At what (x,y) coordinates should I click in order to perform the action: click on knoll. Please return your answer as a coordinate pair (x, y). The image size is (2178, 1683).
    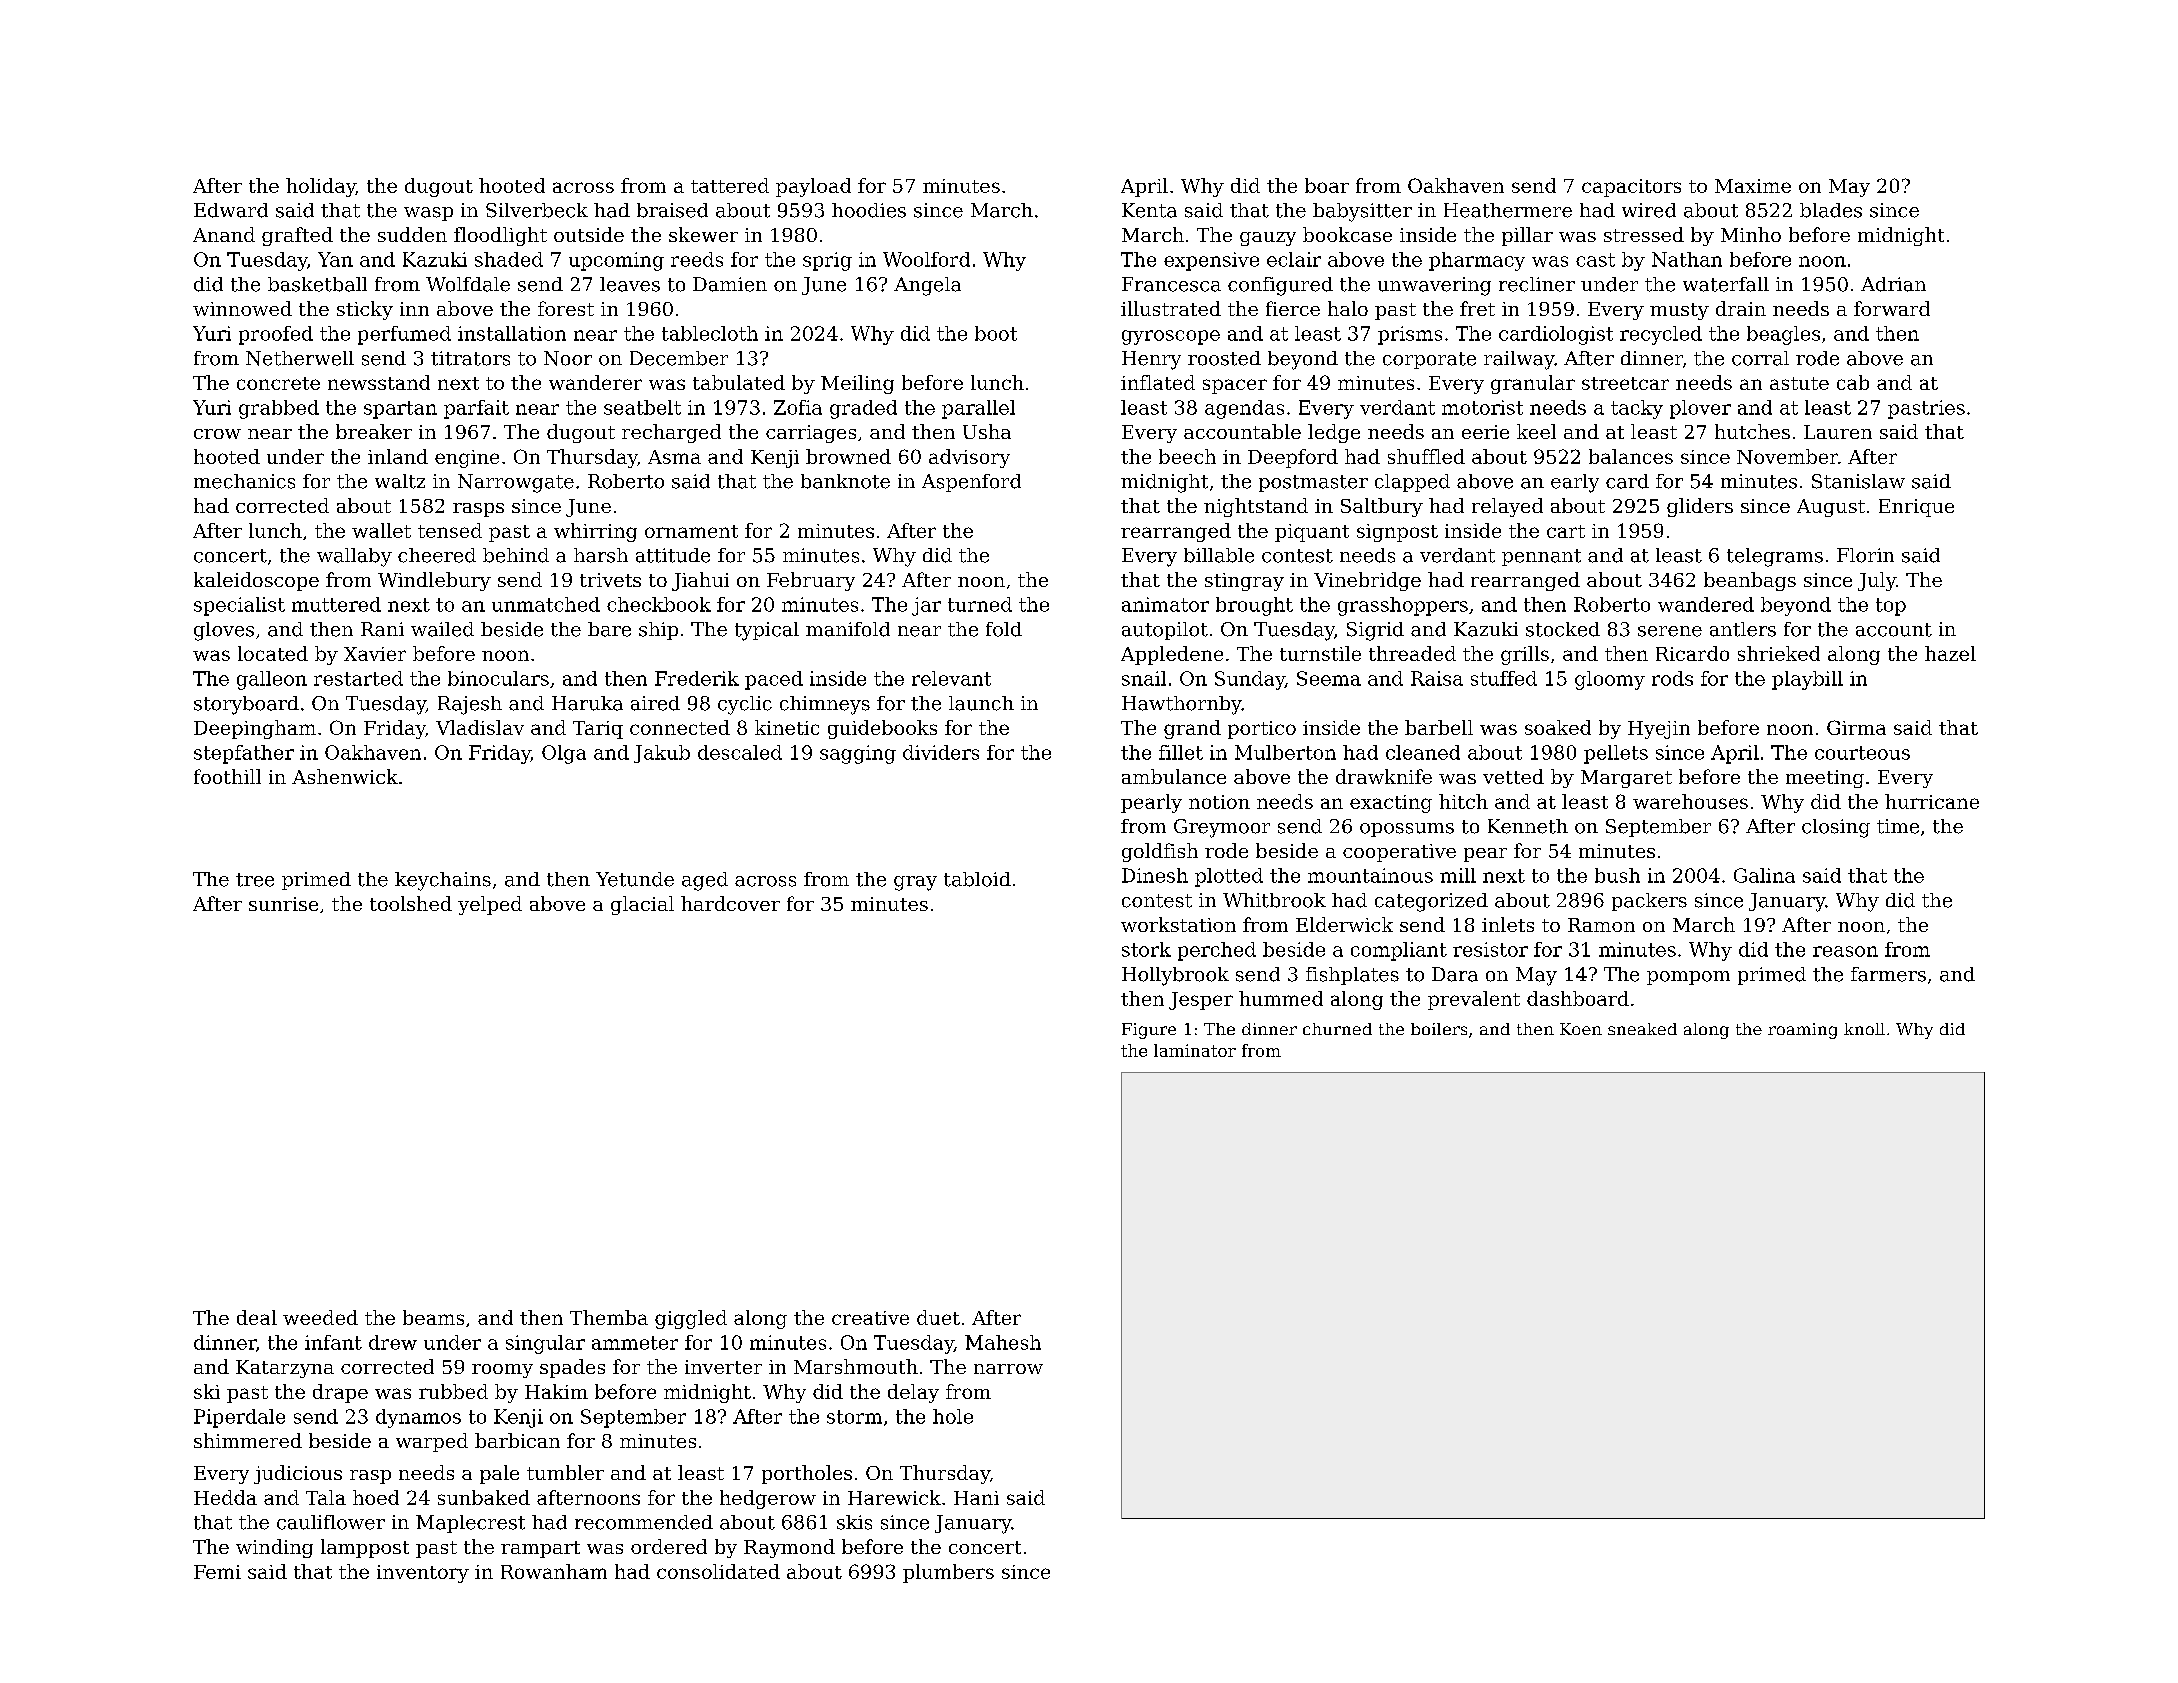
    Looking at the image, I should click on (1864, 1029).
